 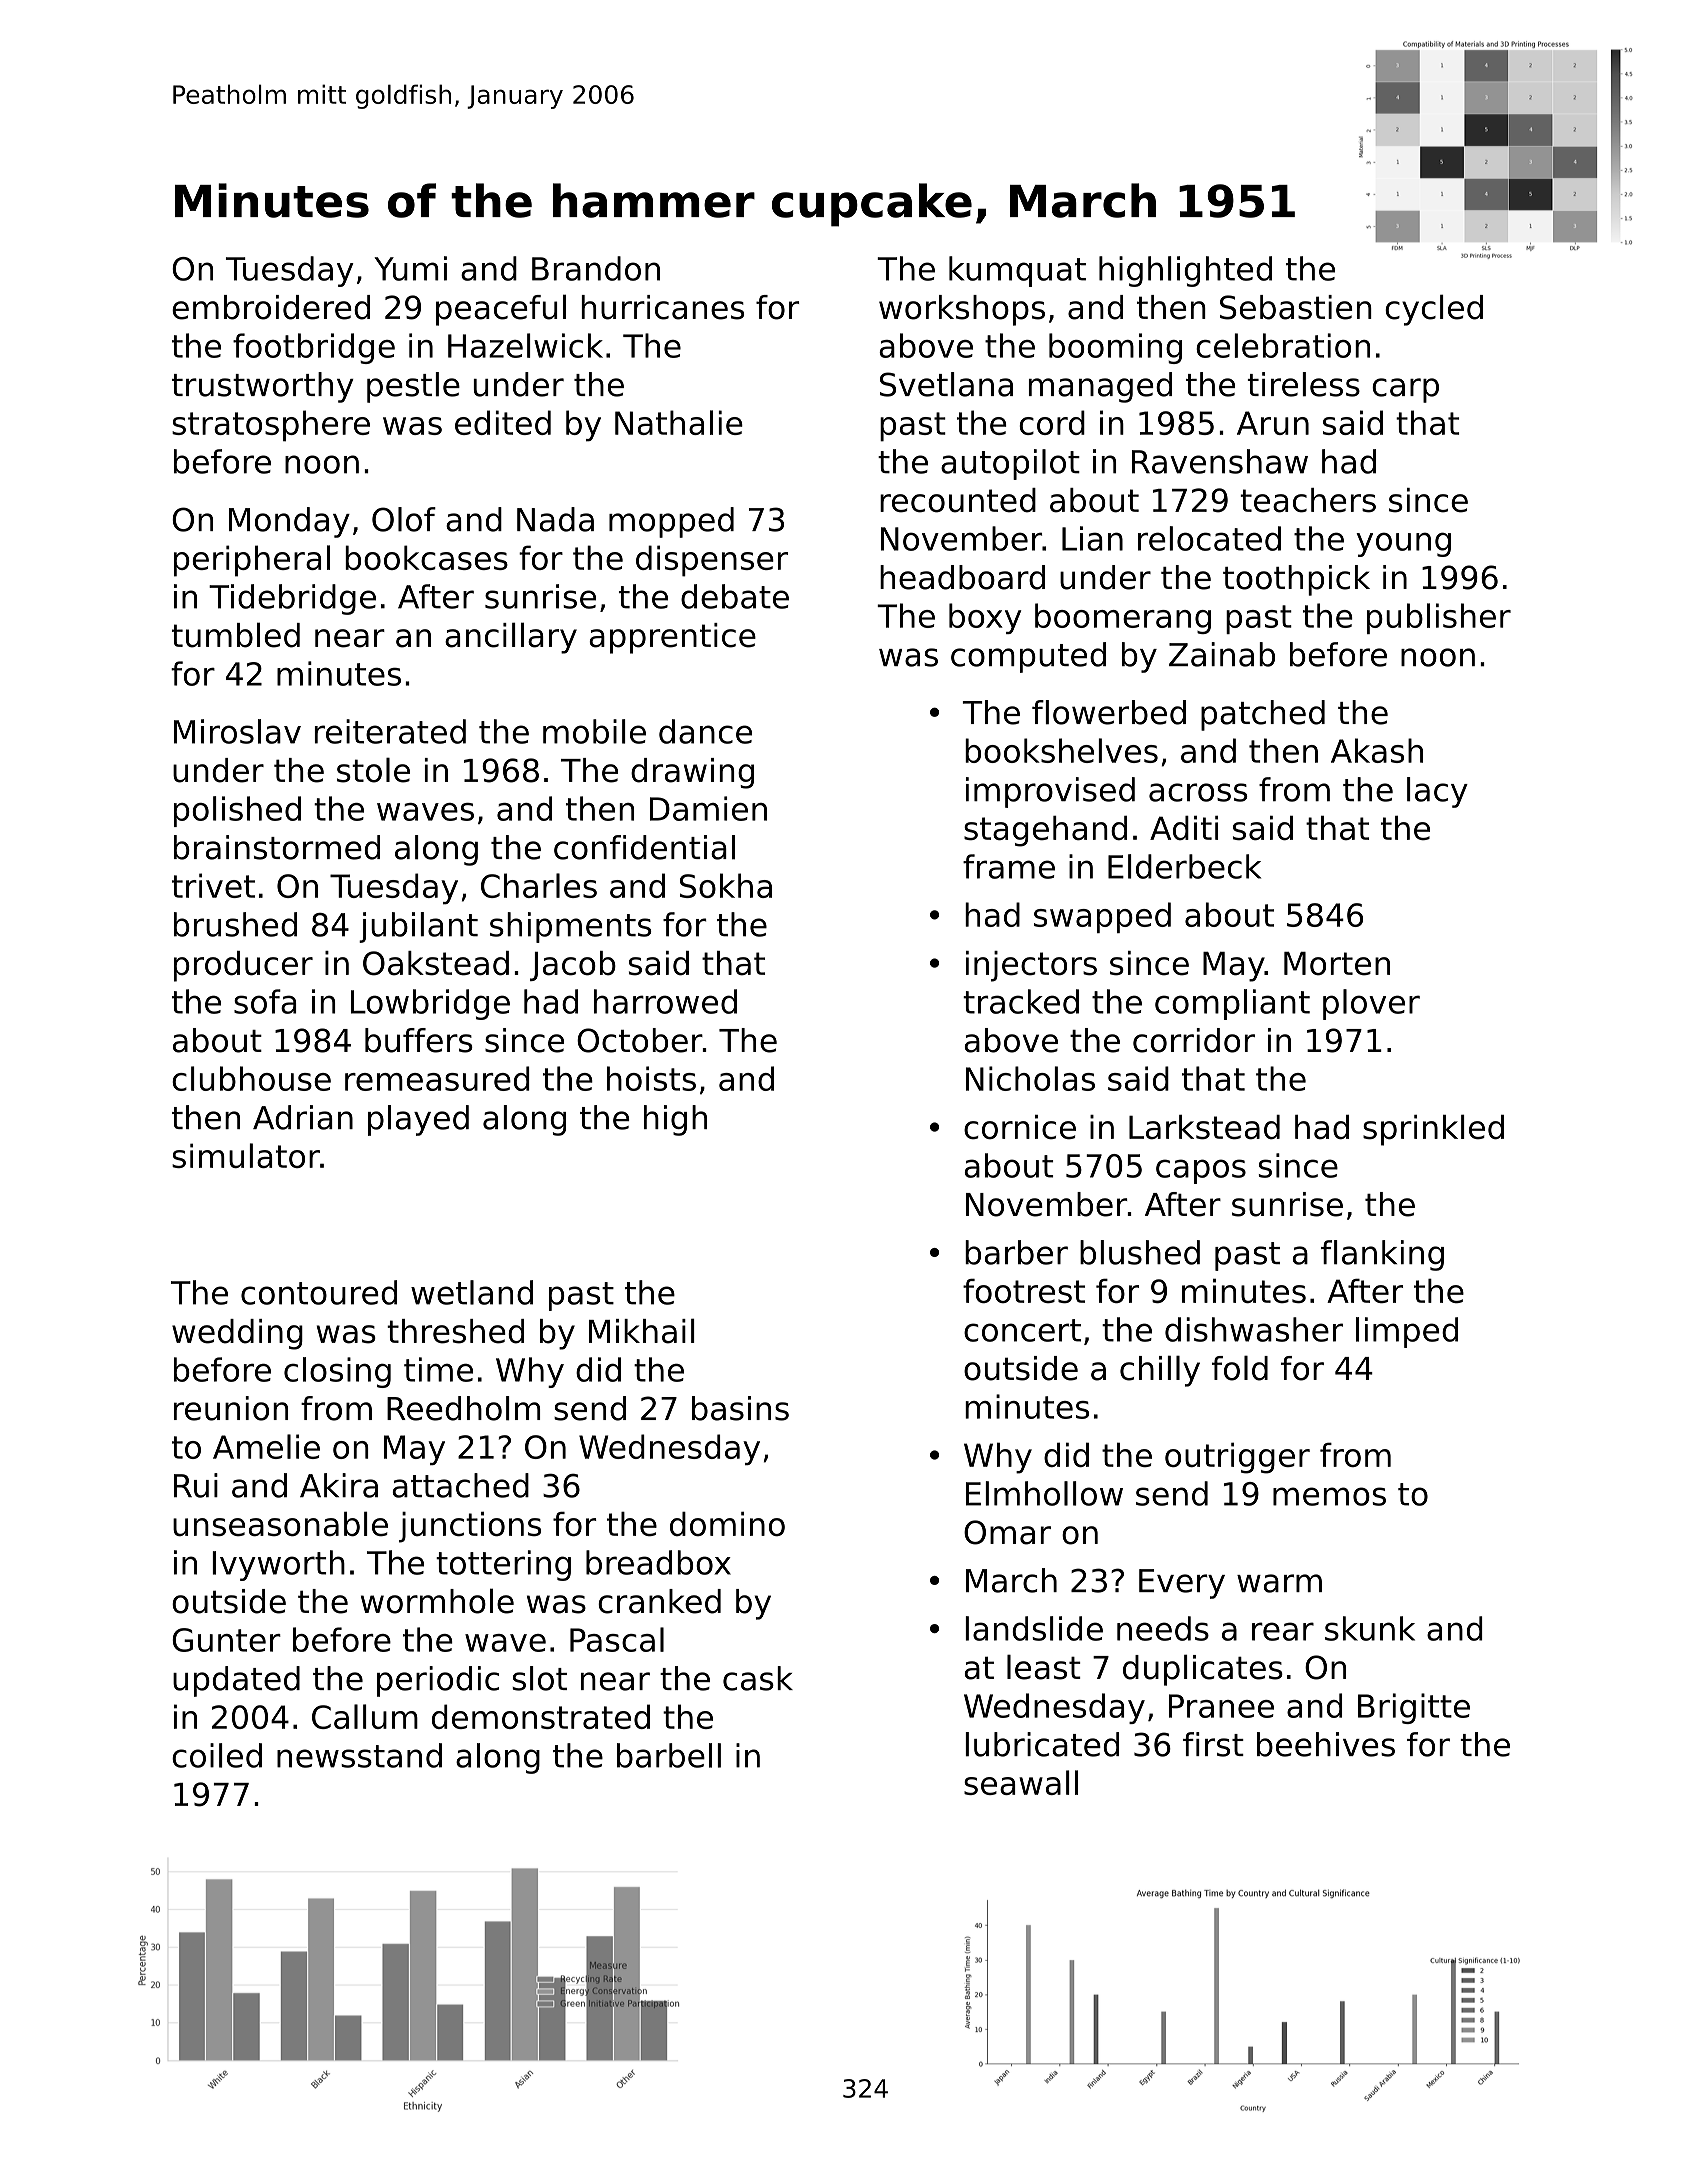 What do you see at coordinates (1028, 657) in the page?
I see `computed` at bounding box center [1028, 657].
